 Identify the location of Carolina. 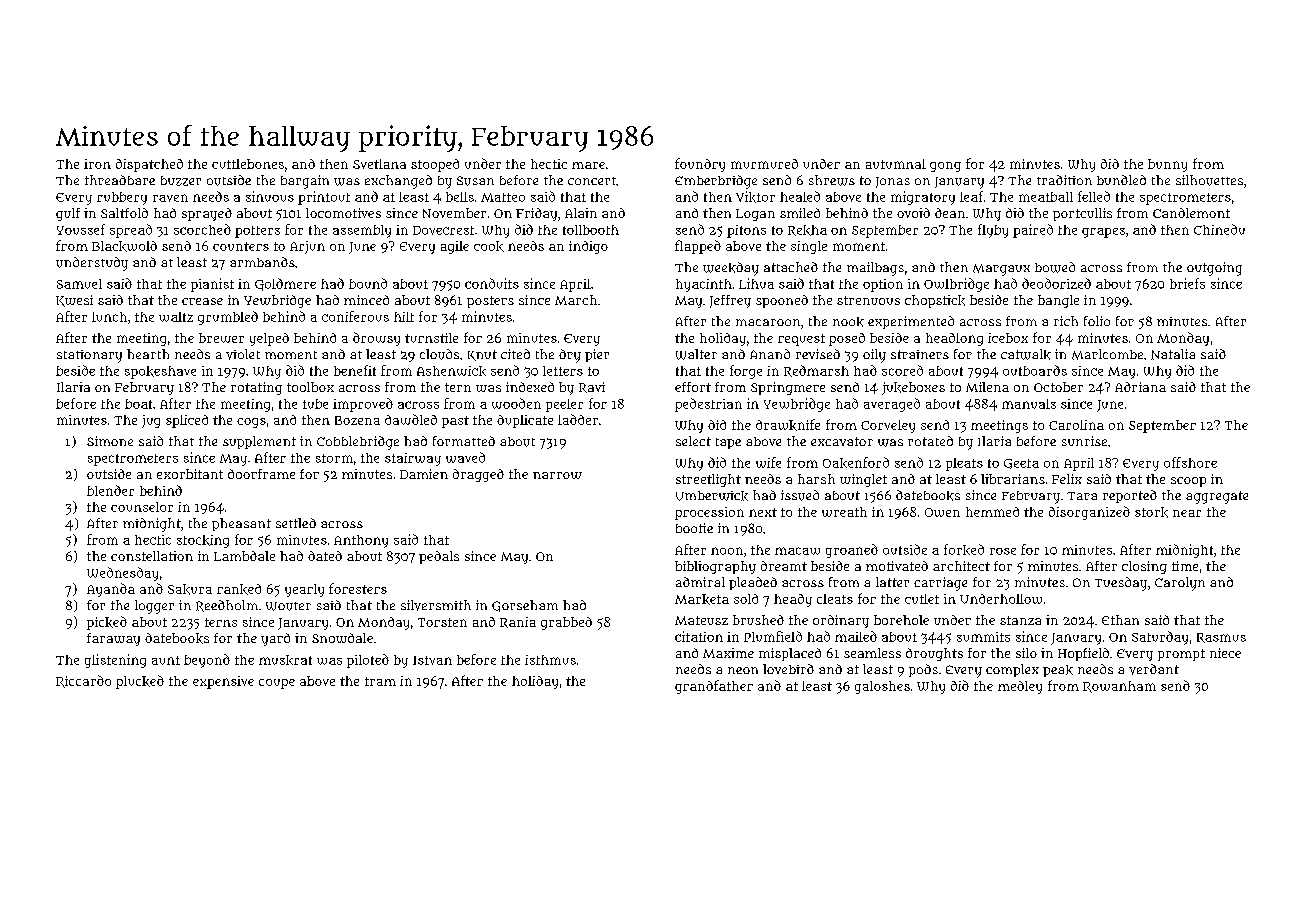
(1076, 425).
